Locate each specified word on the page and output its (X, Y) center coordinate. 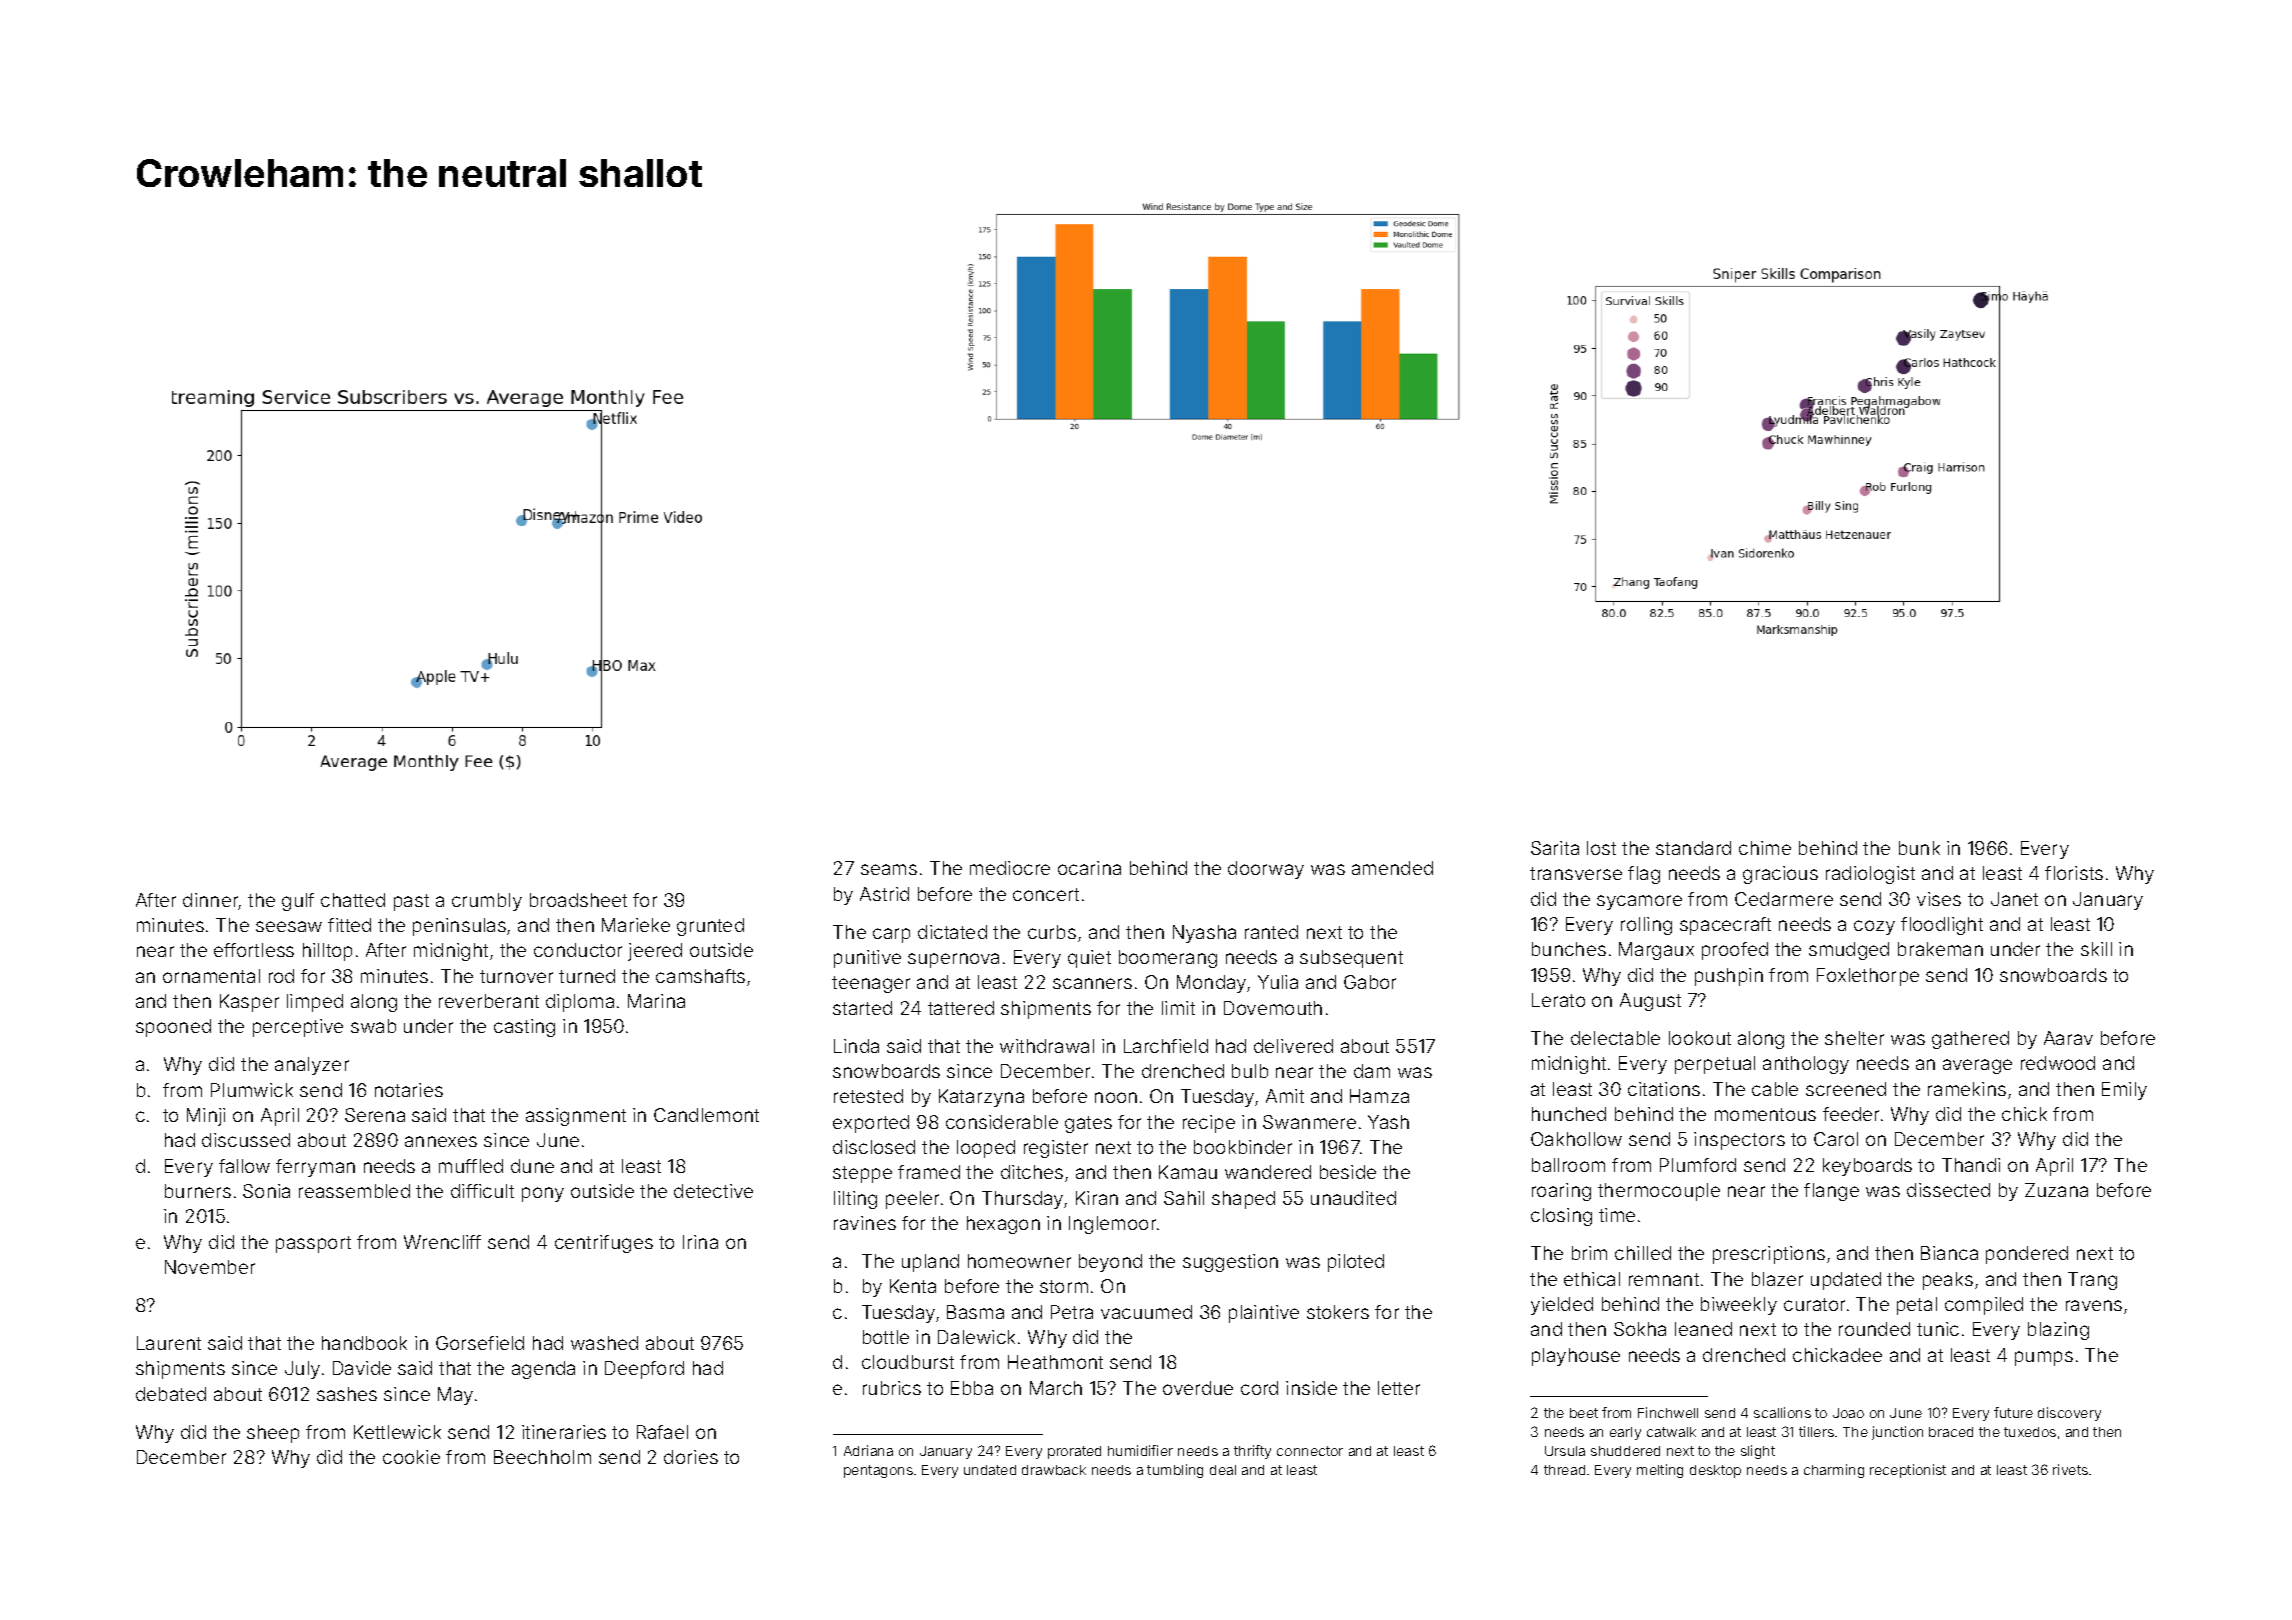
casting (524, 1028)
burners (198, 1191)
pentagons (878, 1471)
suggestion (1230, 1263)
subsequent (1351, 959)
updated (1846, 1281)
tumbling (1175, 1471)
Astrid (884, 894)
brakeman (1940, 949)
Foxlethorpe (1868, 977)
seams (889, 869)
